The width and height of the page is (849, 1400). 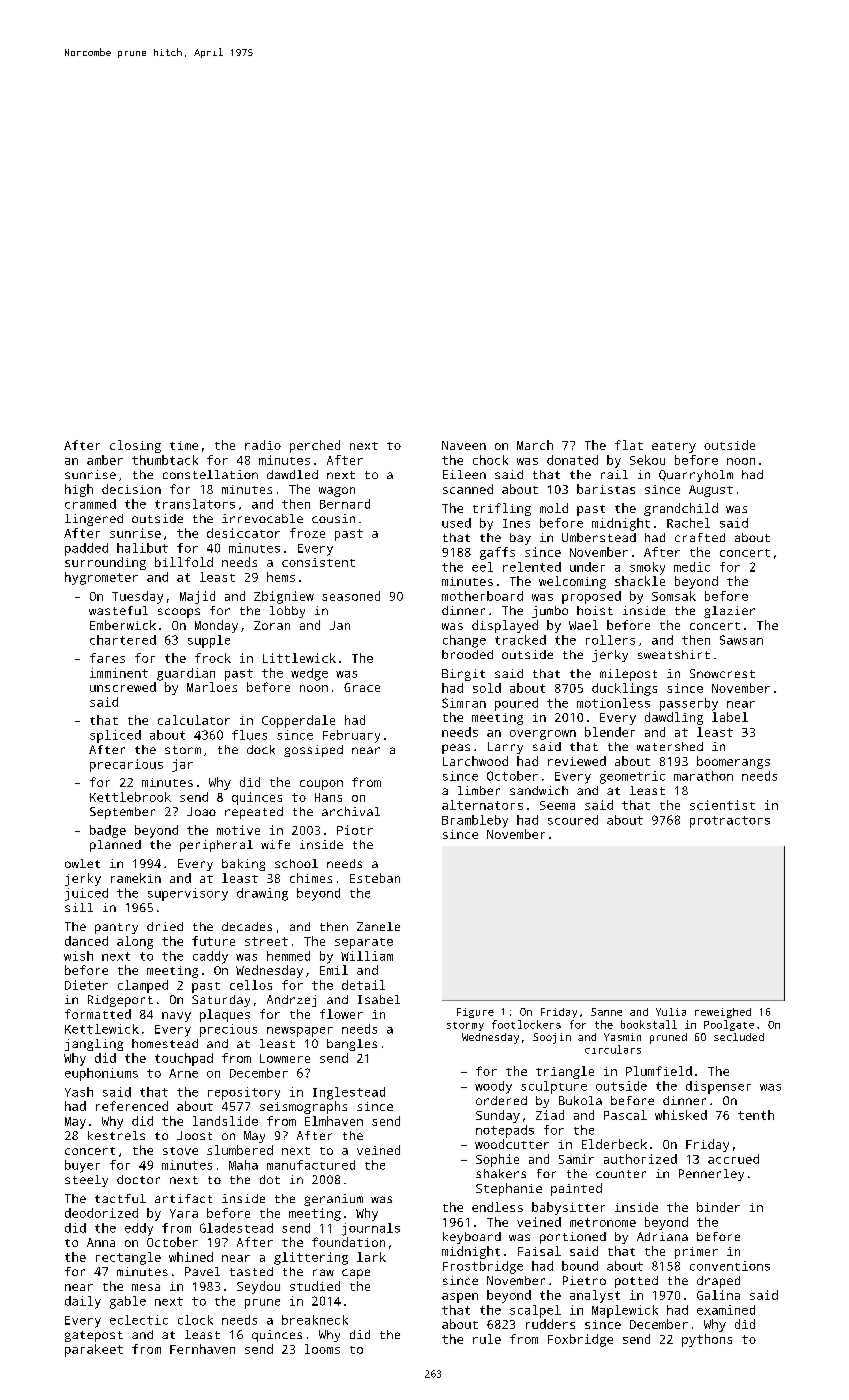 What do you see at coordinates (487, 688) in the page?
I see `sold` at bounding box center [487, 688].
